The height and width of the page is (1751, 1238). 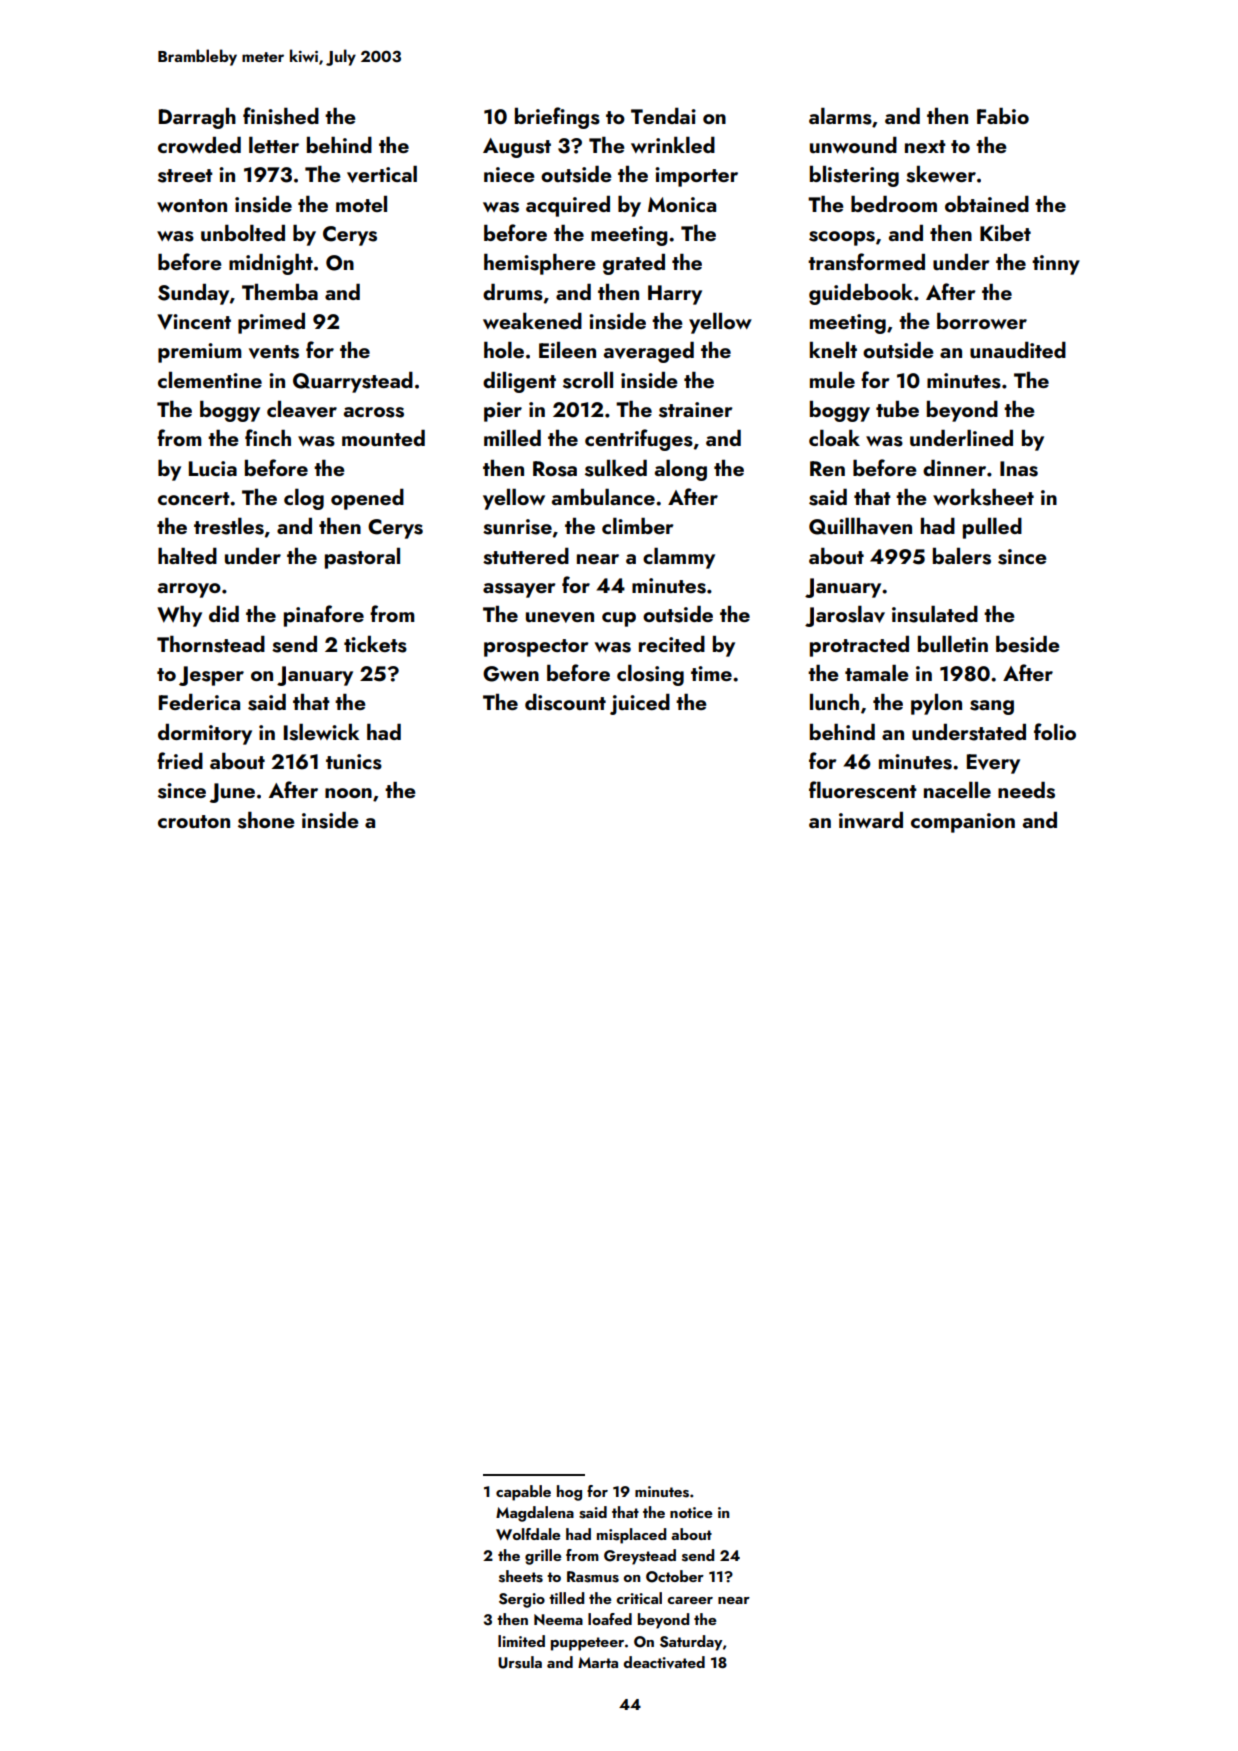 I want to click on Fabio, so click(x=1003, y=116).
